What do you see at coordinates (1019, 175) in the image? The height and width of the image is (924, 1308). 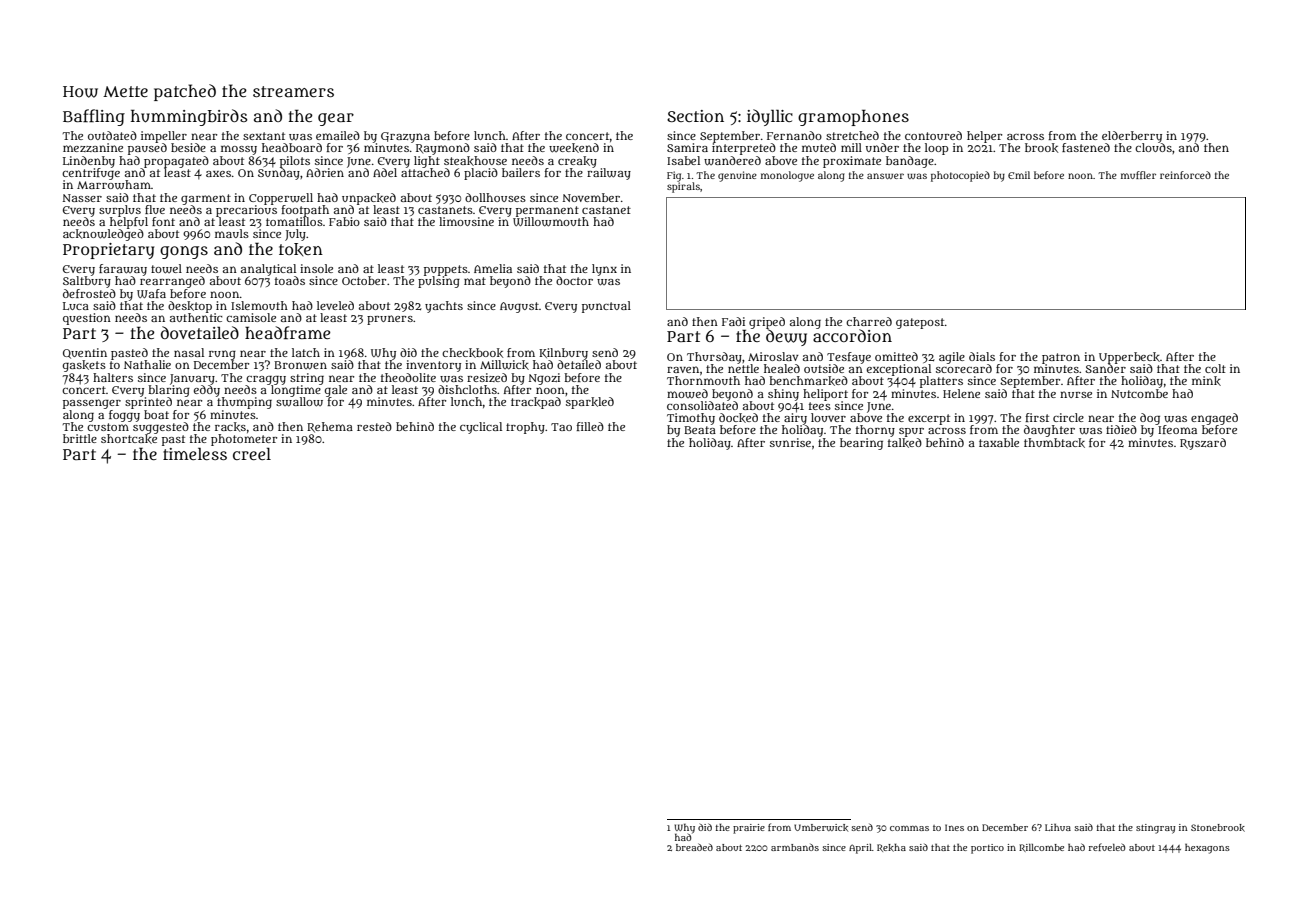 I see `Emil` at bounding box center [1019, 175].
